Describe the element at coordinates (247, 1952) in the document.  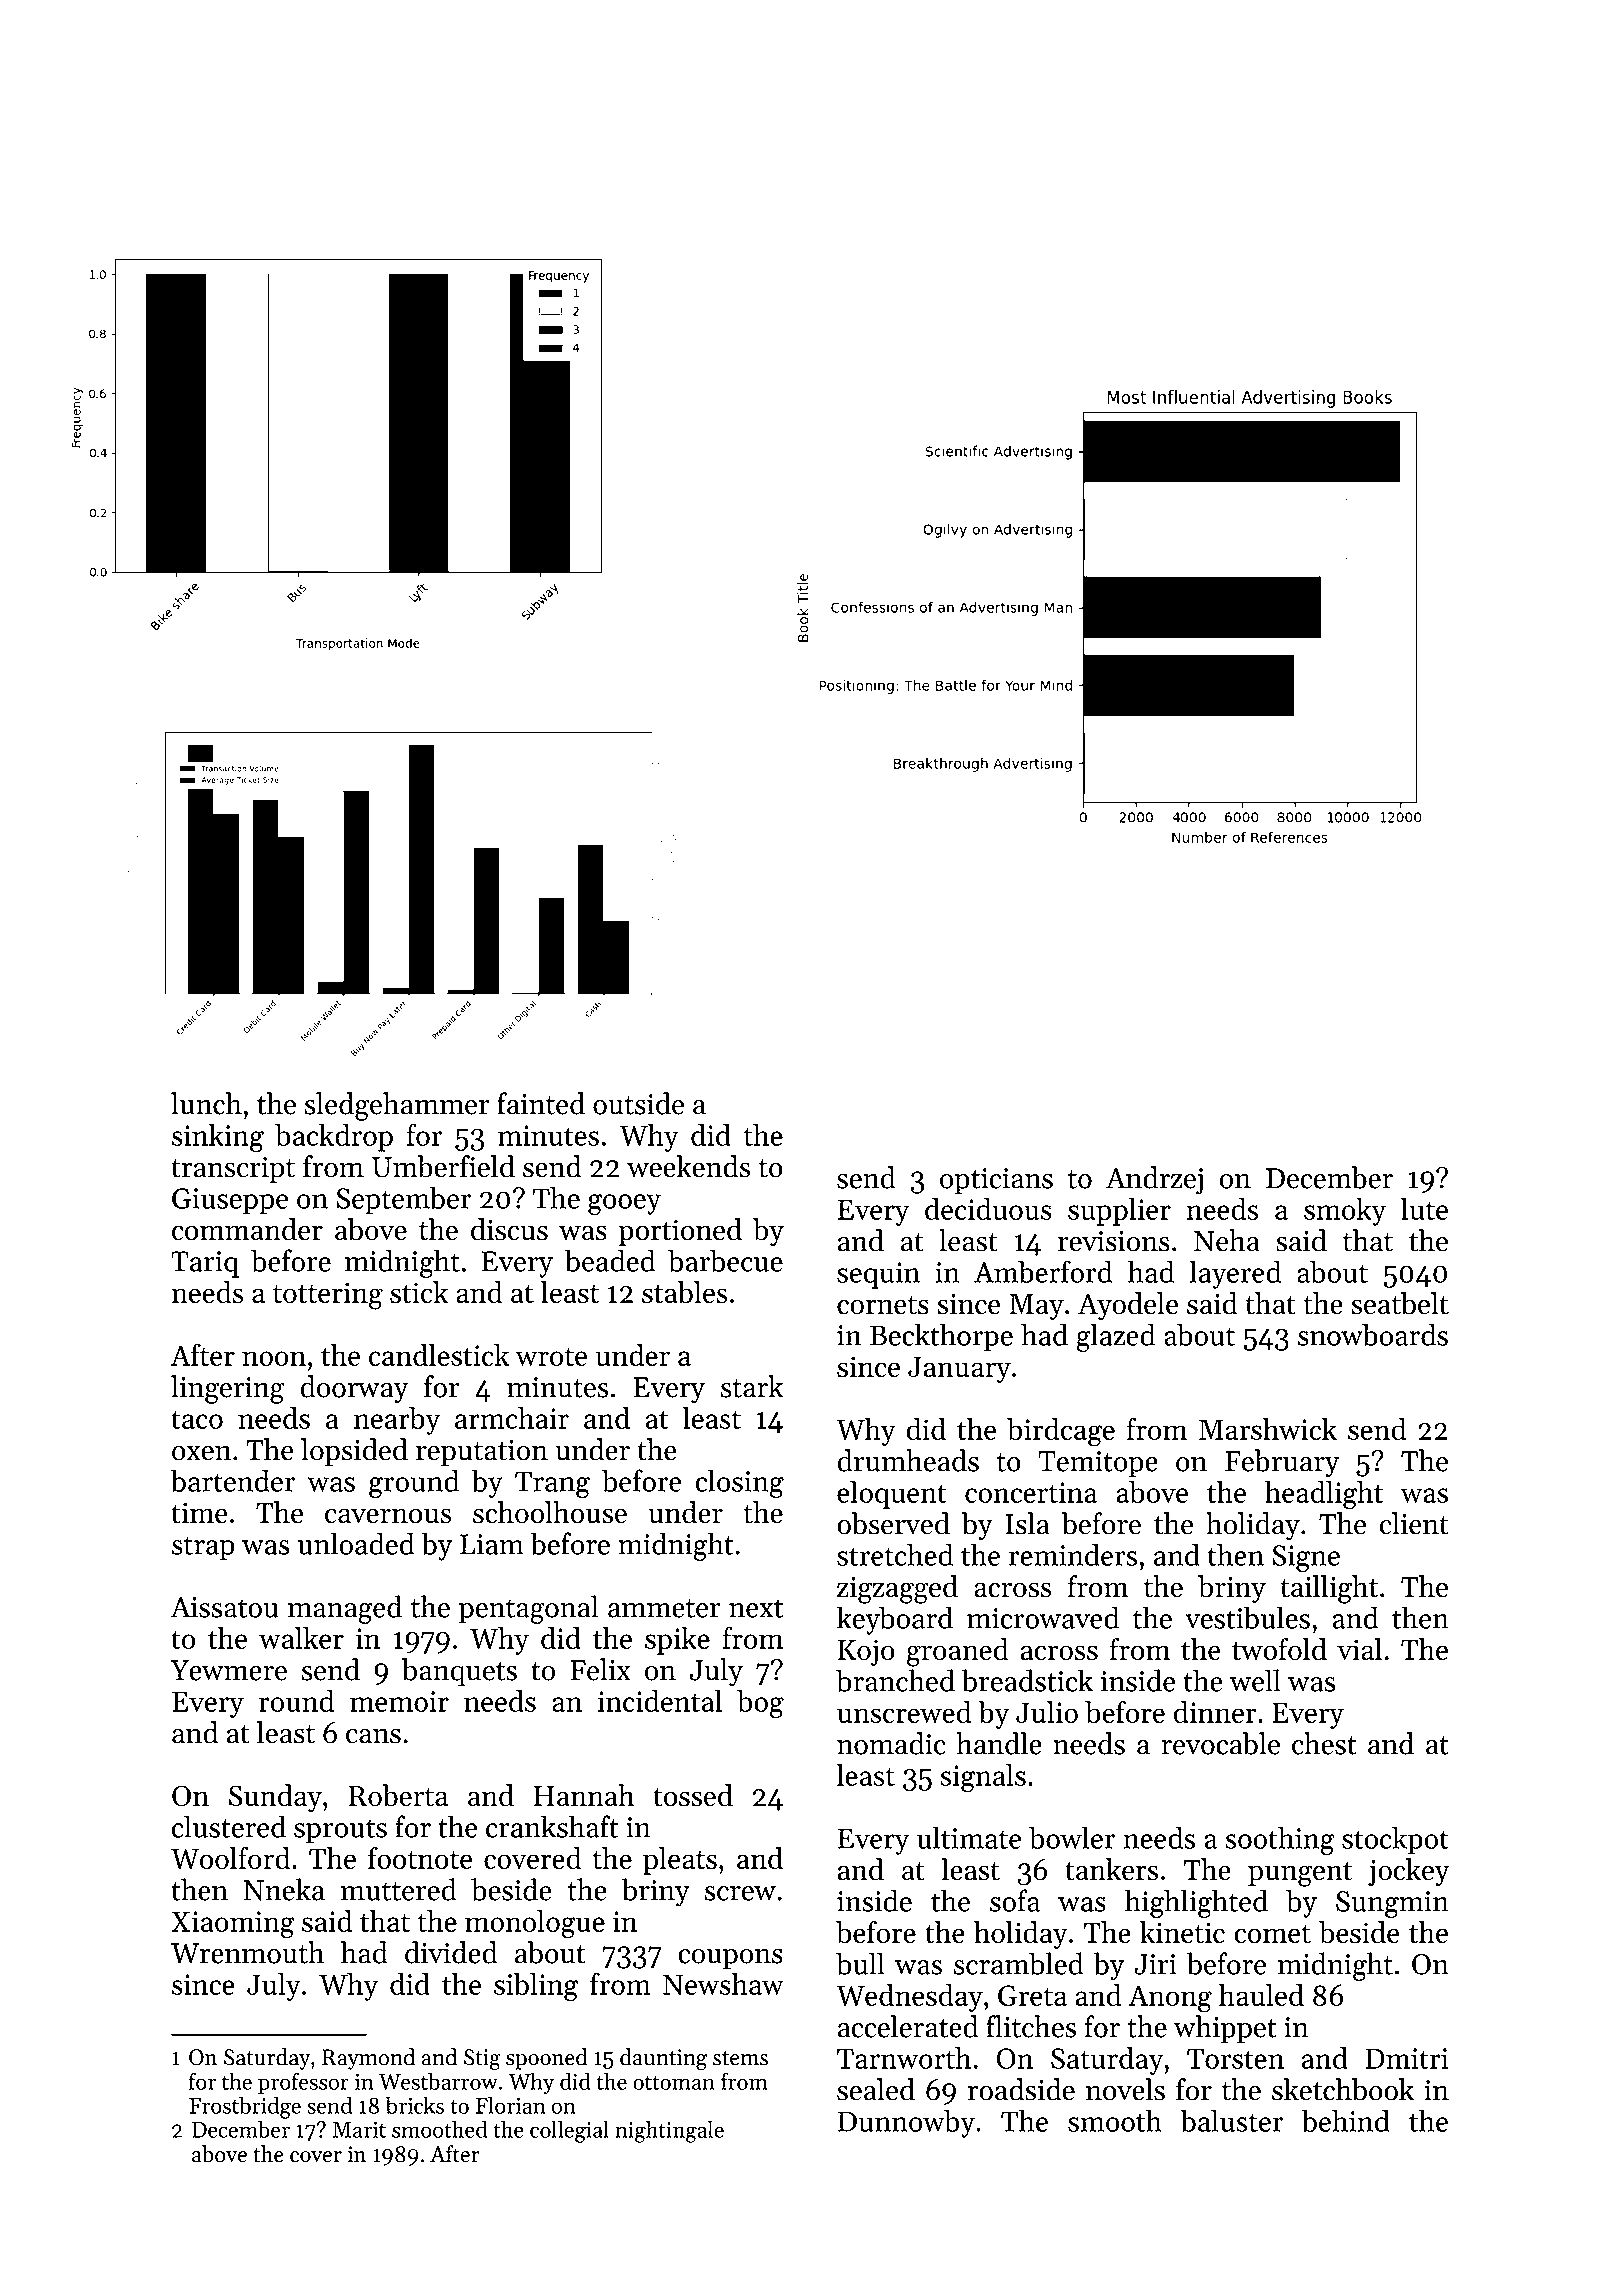
I see `Wrenmouth` at that location.
